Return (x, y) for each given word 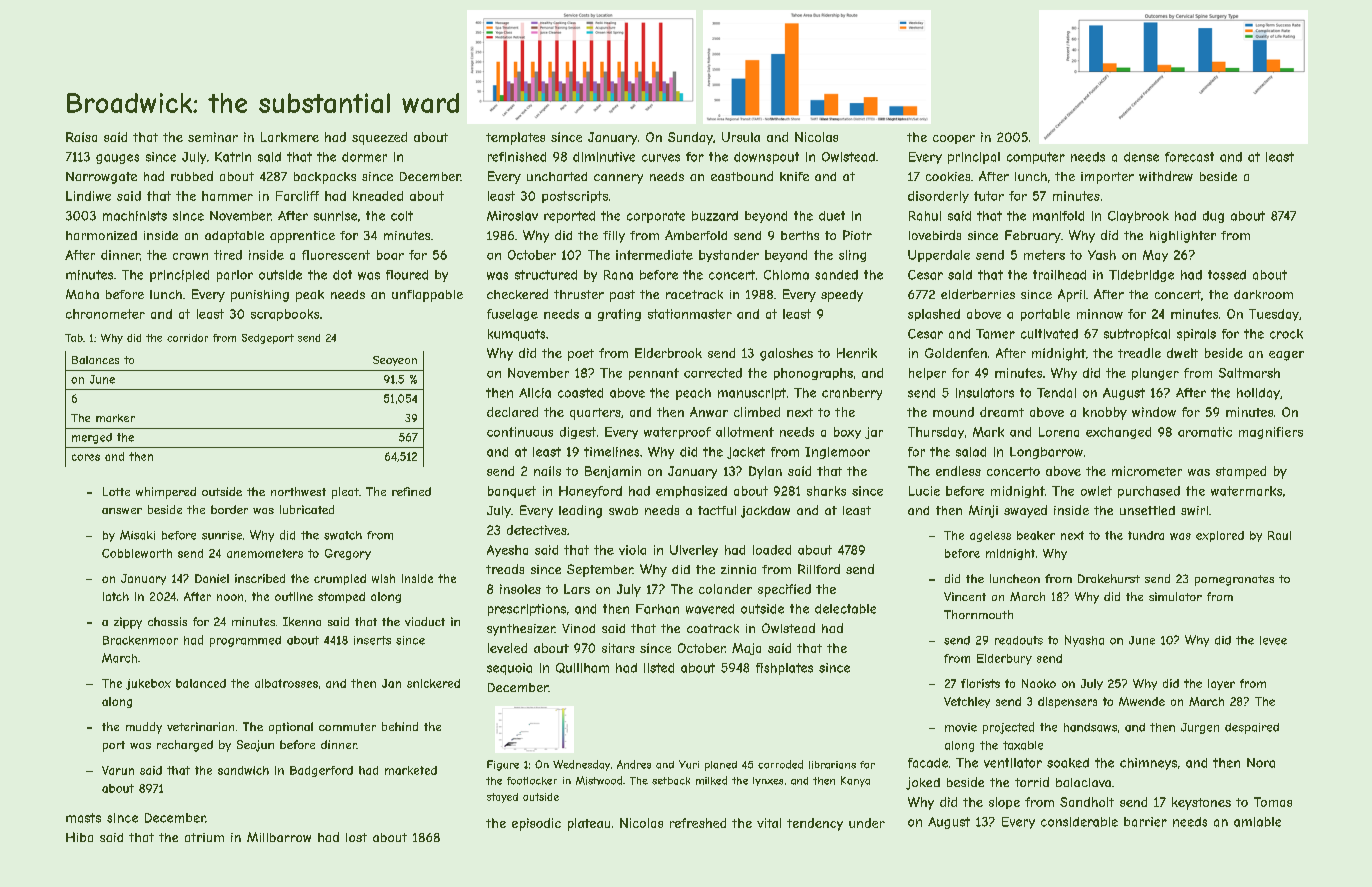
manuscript (752, 394)
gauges (117, 159)
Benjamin (613, 472)
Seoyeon (395, 361)
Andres (634, 764)
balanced (201, 683)
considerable (1079, 822)
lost (356, 837)
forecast (1189, 157)
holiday (1258, 394)
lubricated (307, 509)
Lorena (1059, 432)
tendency (815, 824)
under (867, 823)
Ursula (741, 137)
